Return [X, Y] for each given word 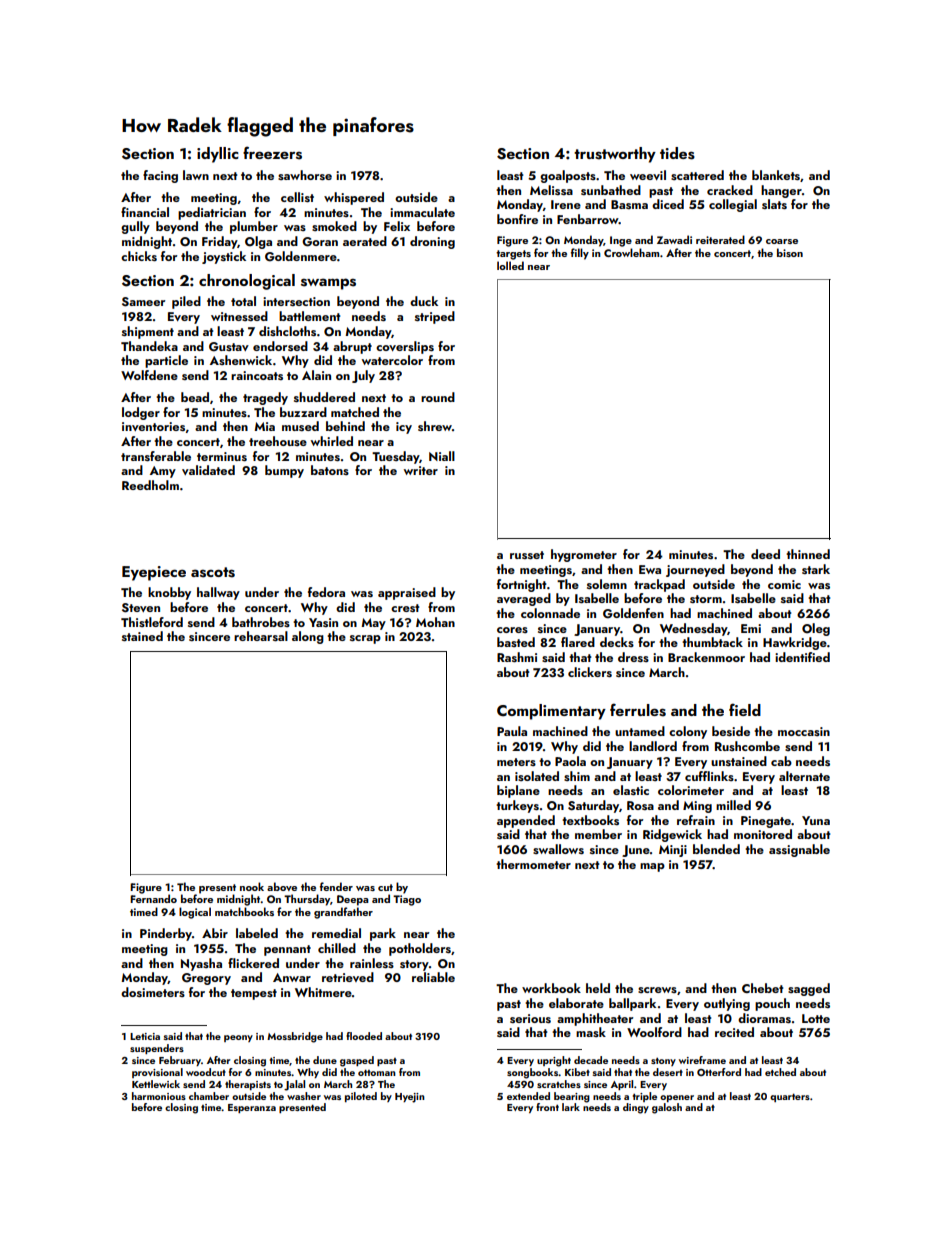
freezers [272, 153]
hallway [218, 593]
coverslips [405, 347]
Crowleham [631, 252]
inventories [153, 426]
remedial [336, 933]
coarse [782, 241]
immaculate [422, 212]
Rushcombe [747, 746]
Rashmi [517, 657]
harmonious [159, 1096]
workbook [551, 988]
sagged [809, 989]
